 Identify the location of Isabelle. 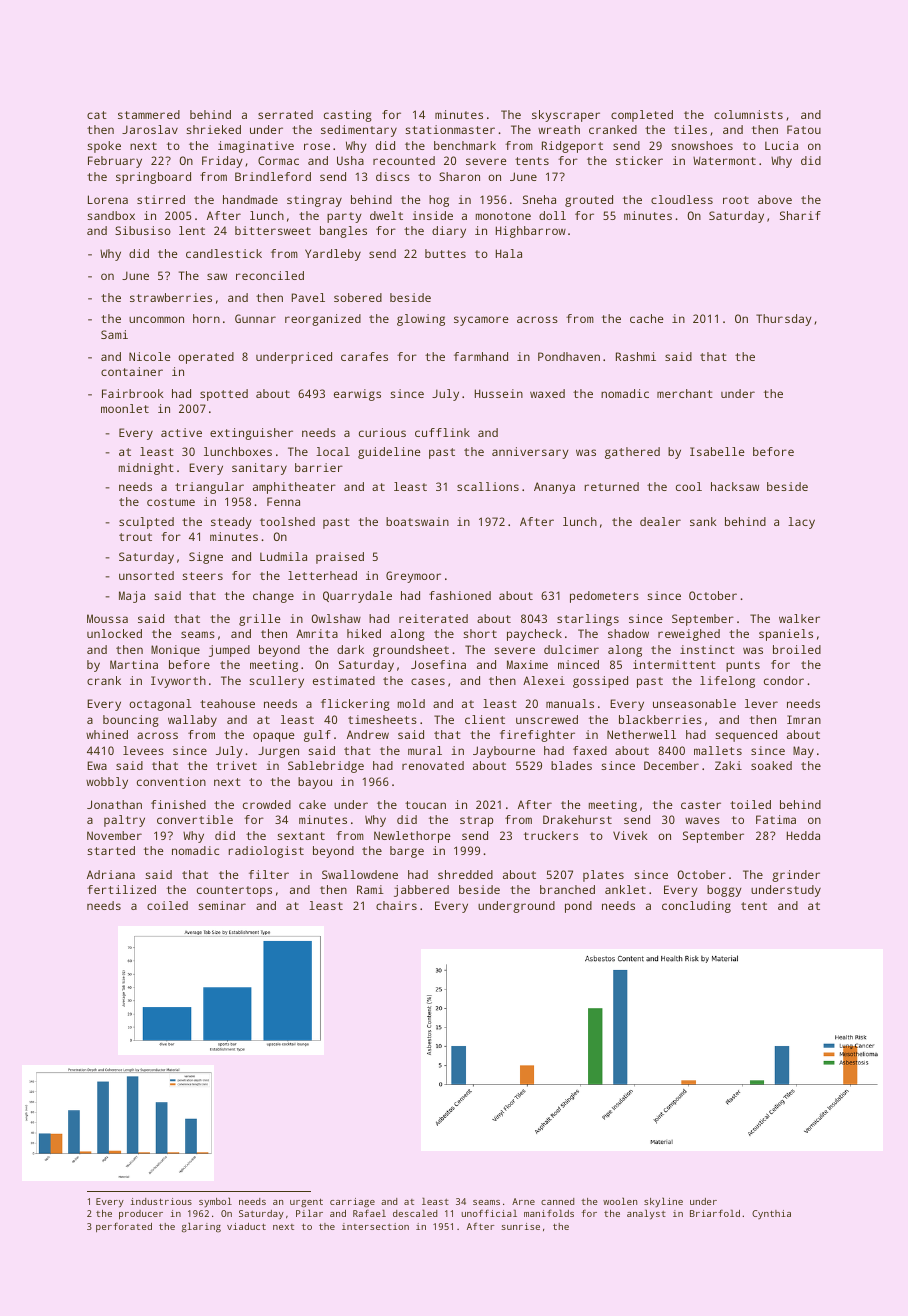
(717, 451).
